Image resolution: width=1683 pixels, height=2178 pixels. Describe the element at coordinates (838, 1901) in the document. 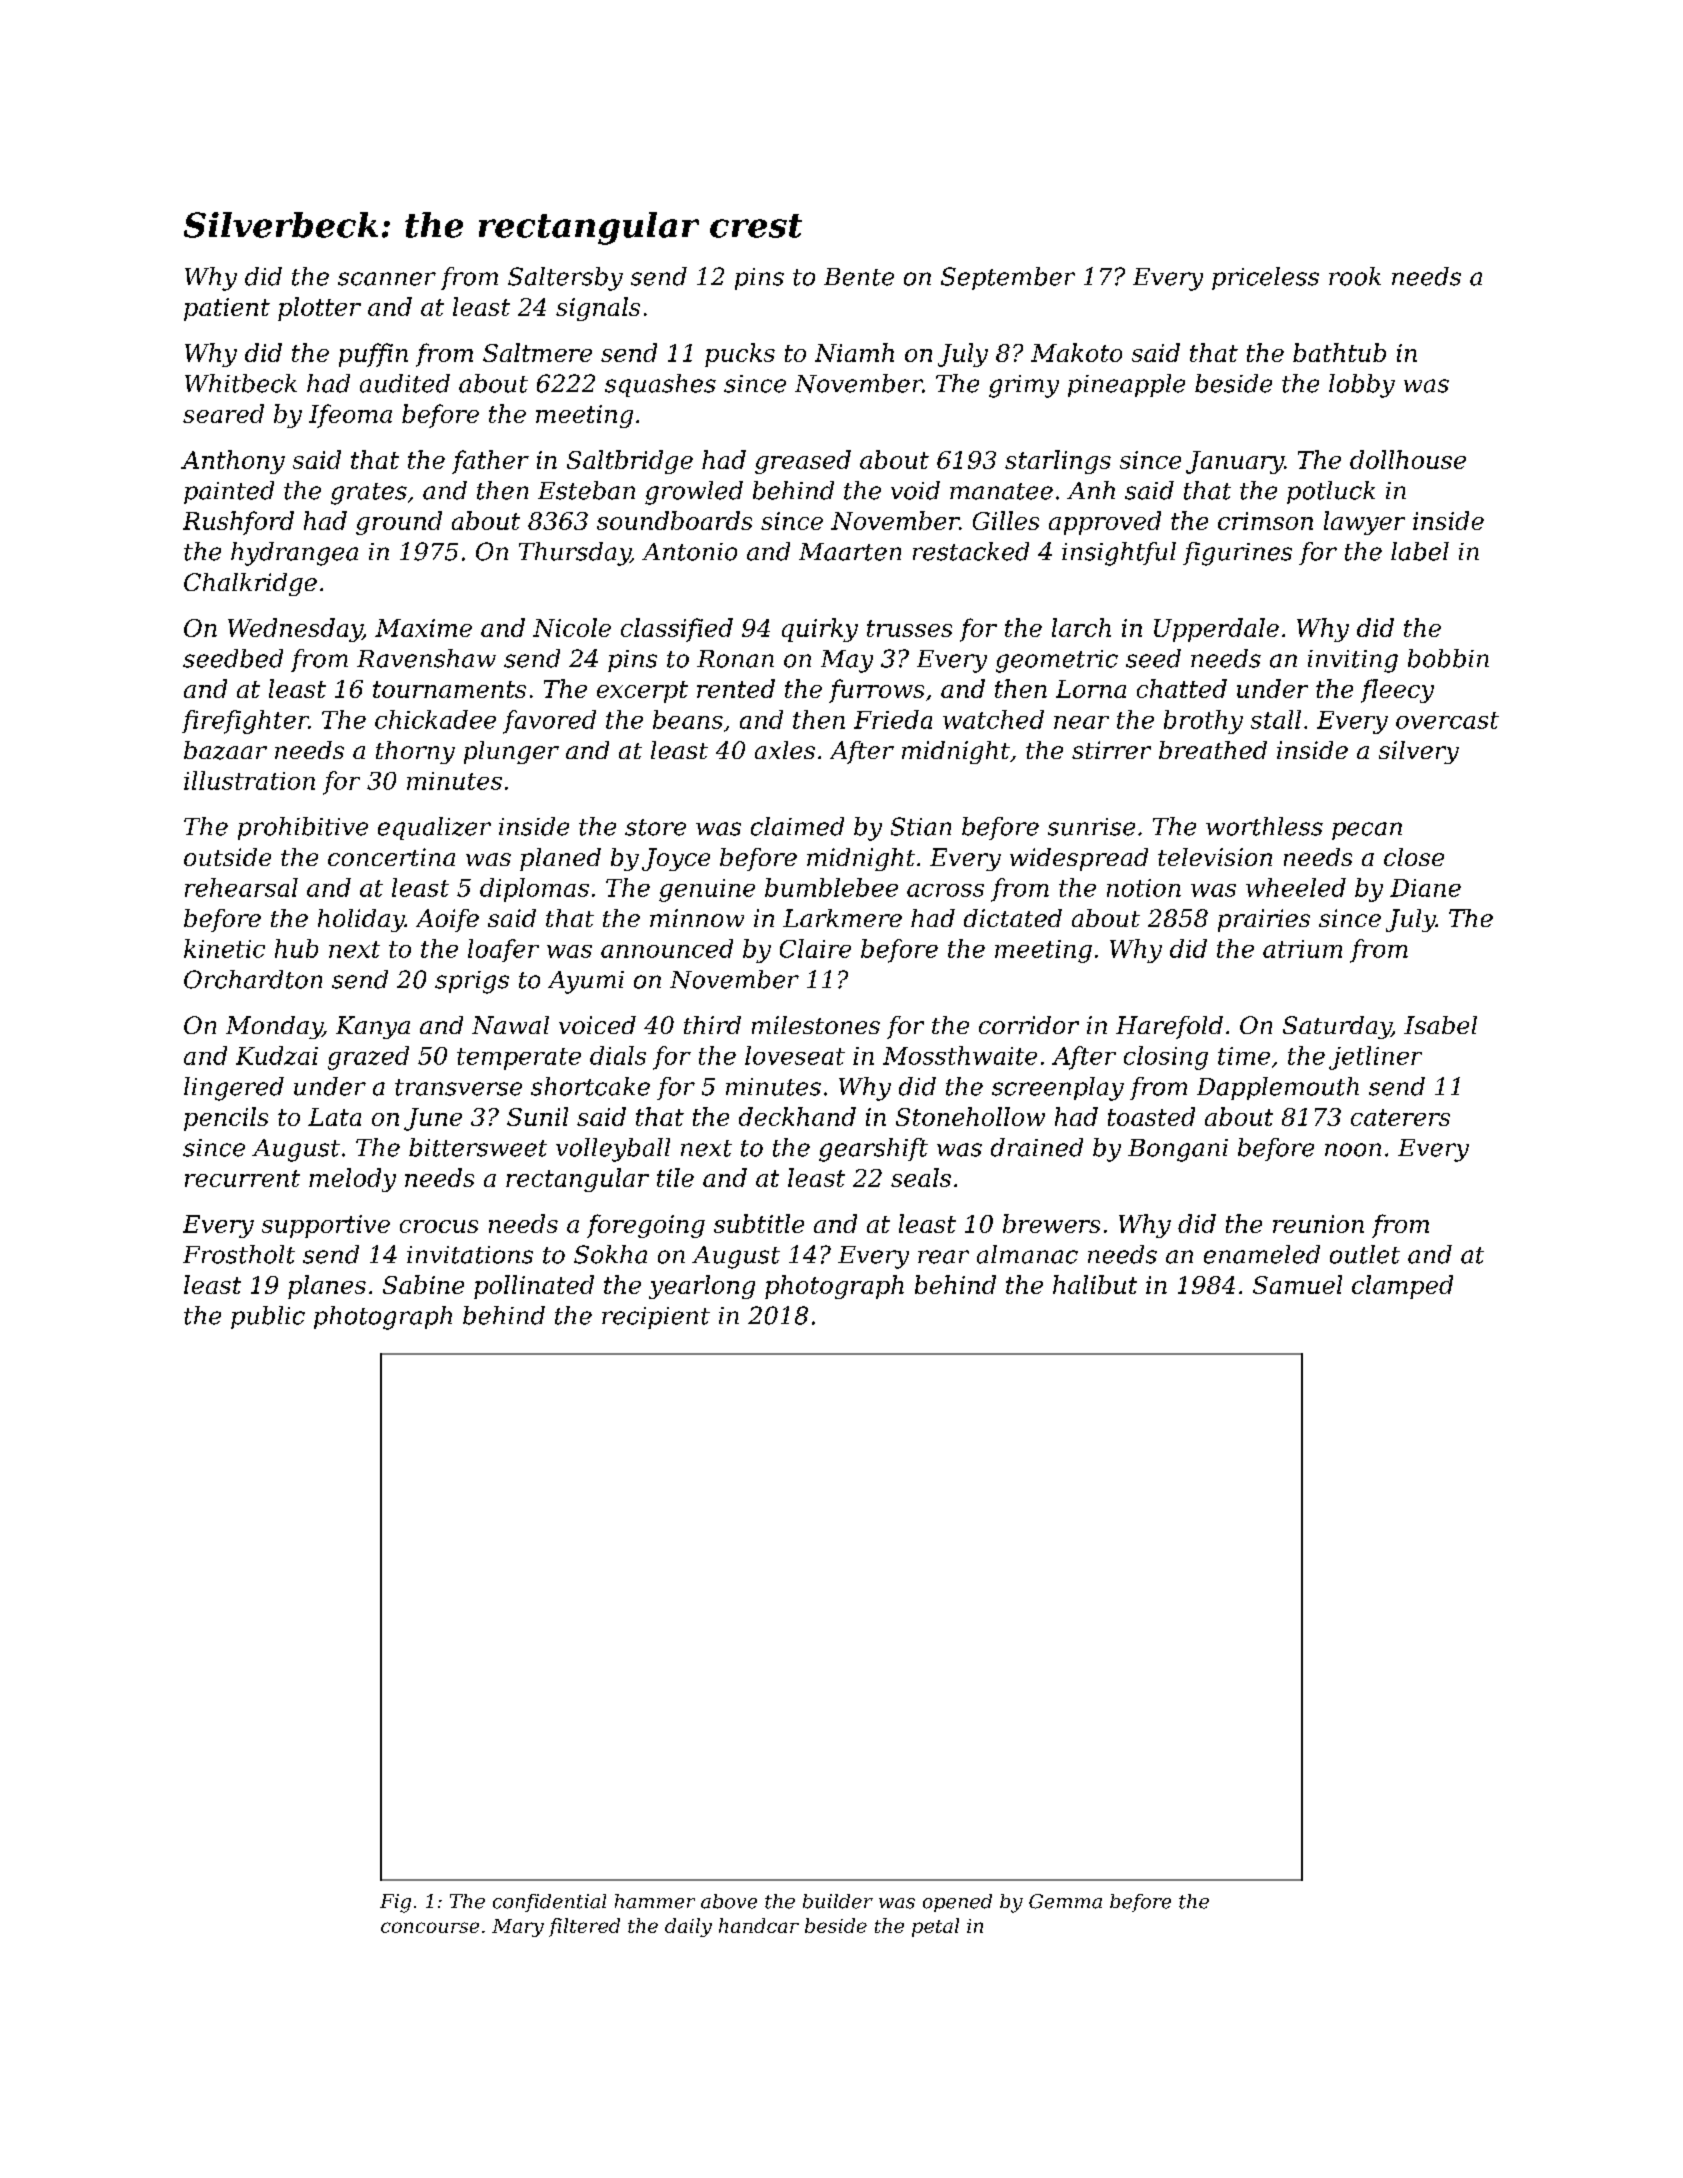

I see `builder` at that location.
